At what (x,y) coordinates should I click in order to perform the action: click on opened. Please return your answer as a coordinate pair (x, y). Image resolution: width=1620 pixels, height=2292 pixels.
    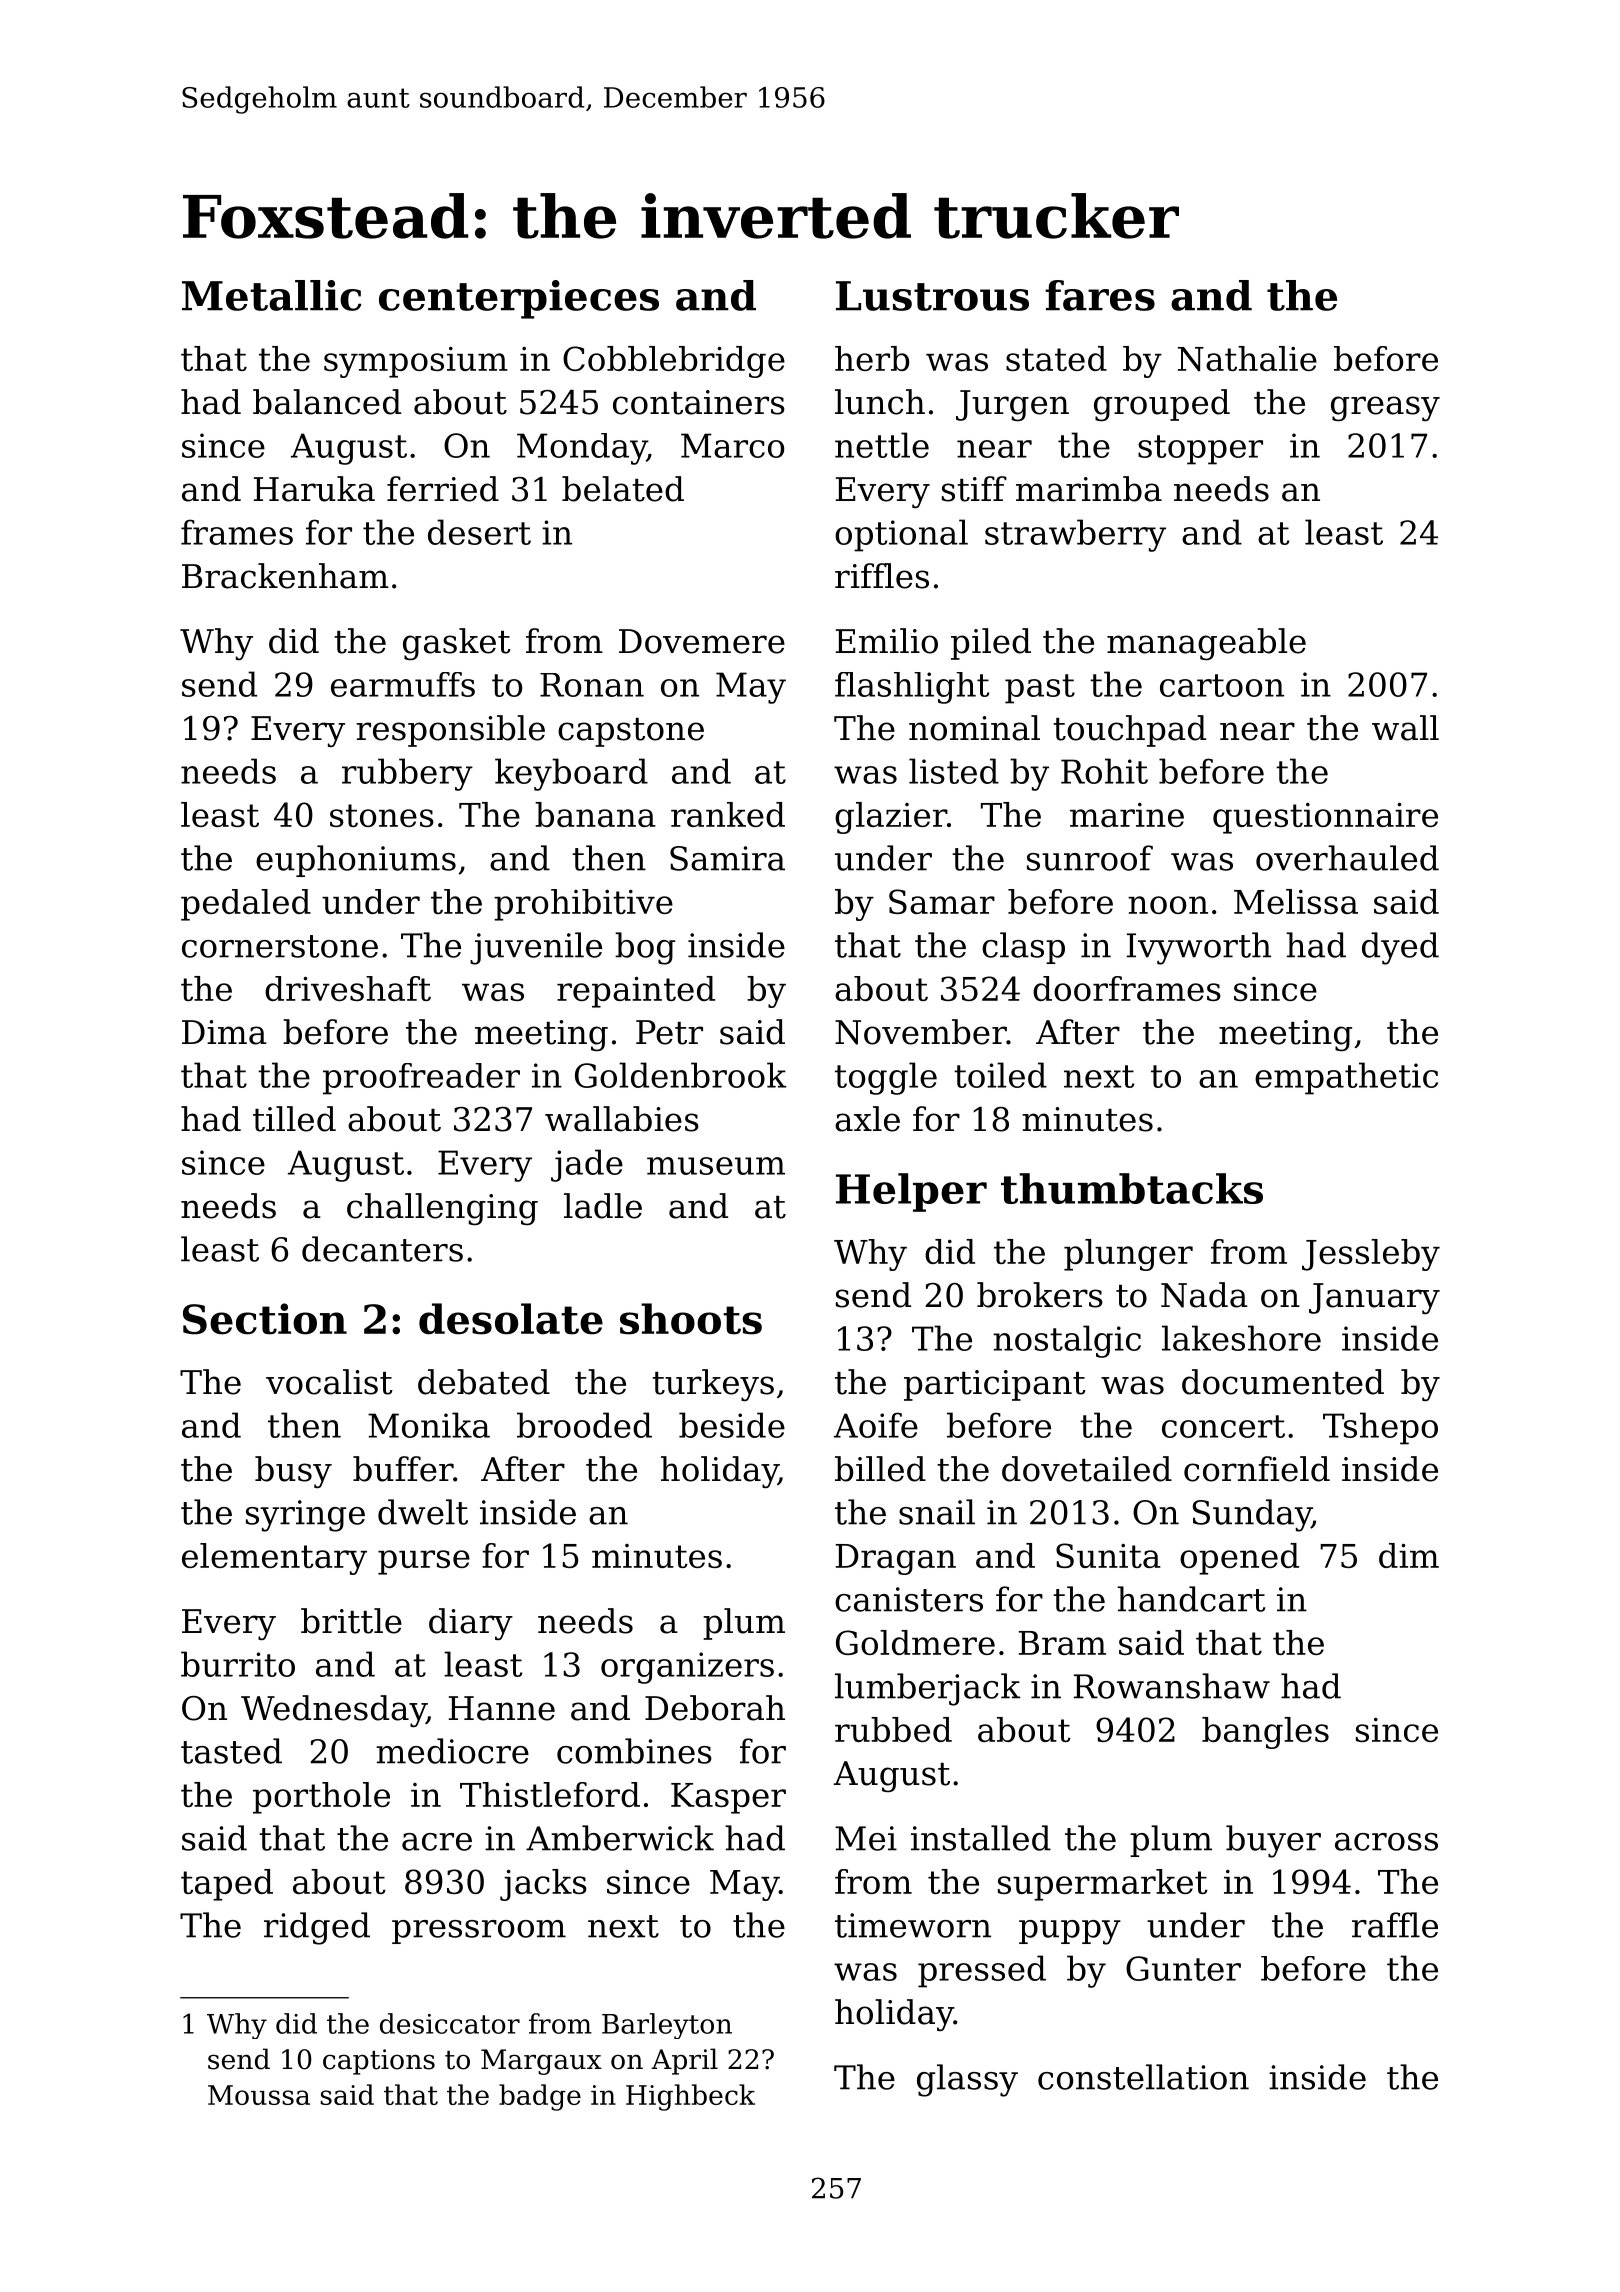
    Looking at the image, I should click on (1239, 1559).
